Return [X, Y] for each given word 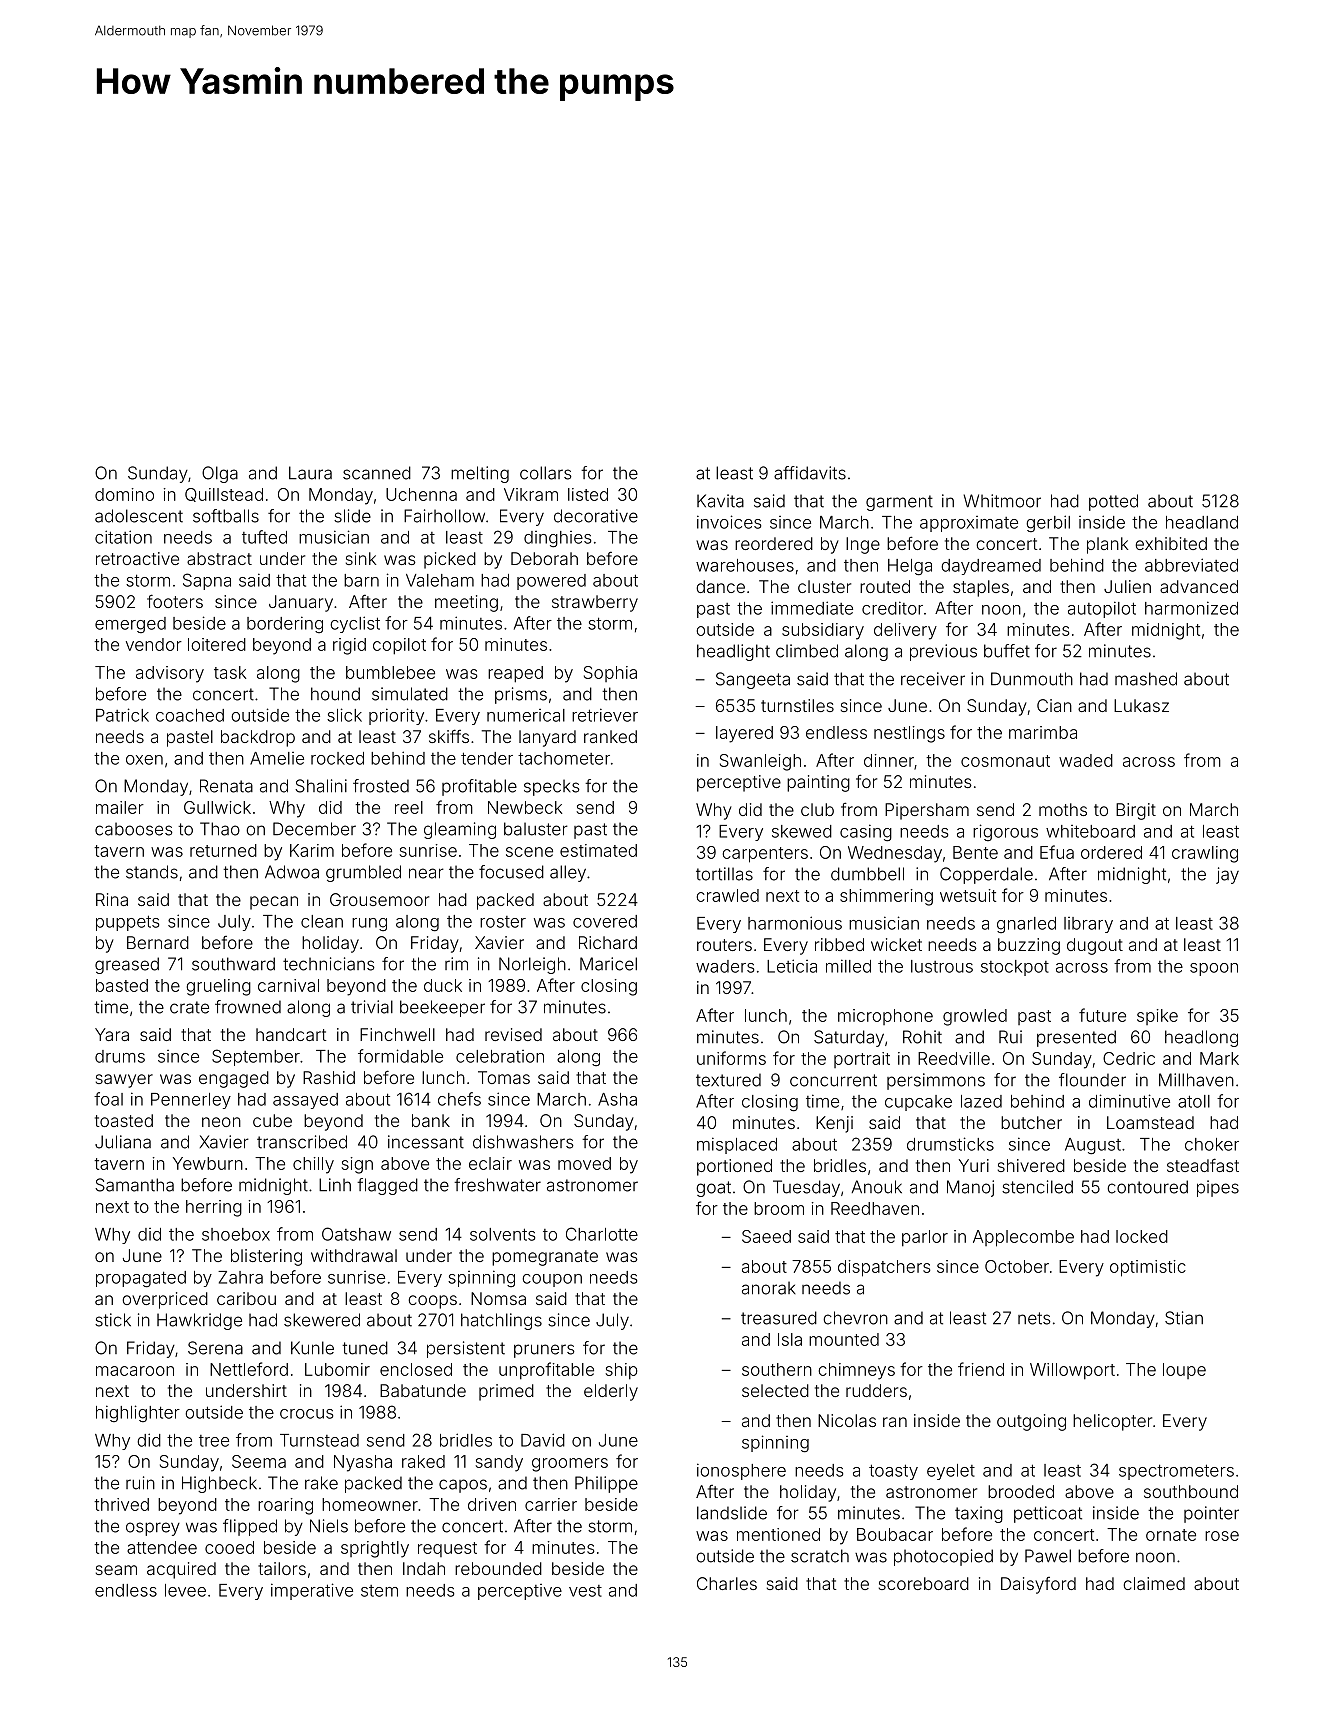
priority [396, 716]
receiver [933, 679]
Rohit [922, 1037]
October [1017, 1266]
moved [584, 1163]
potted [1113, 502]
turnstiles [797, 705]
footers [175, 601]
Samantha [134, 1185]
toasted [124, 1120]
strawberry [595, 603]
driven [492, 1504]
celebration [500, 1056]
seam [116, 1570]
